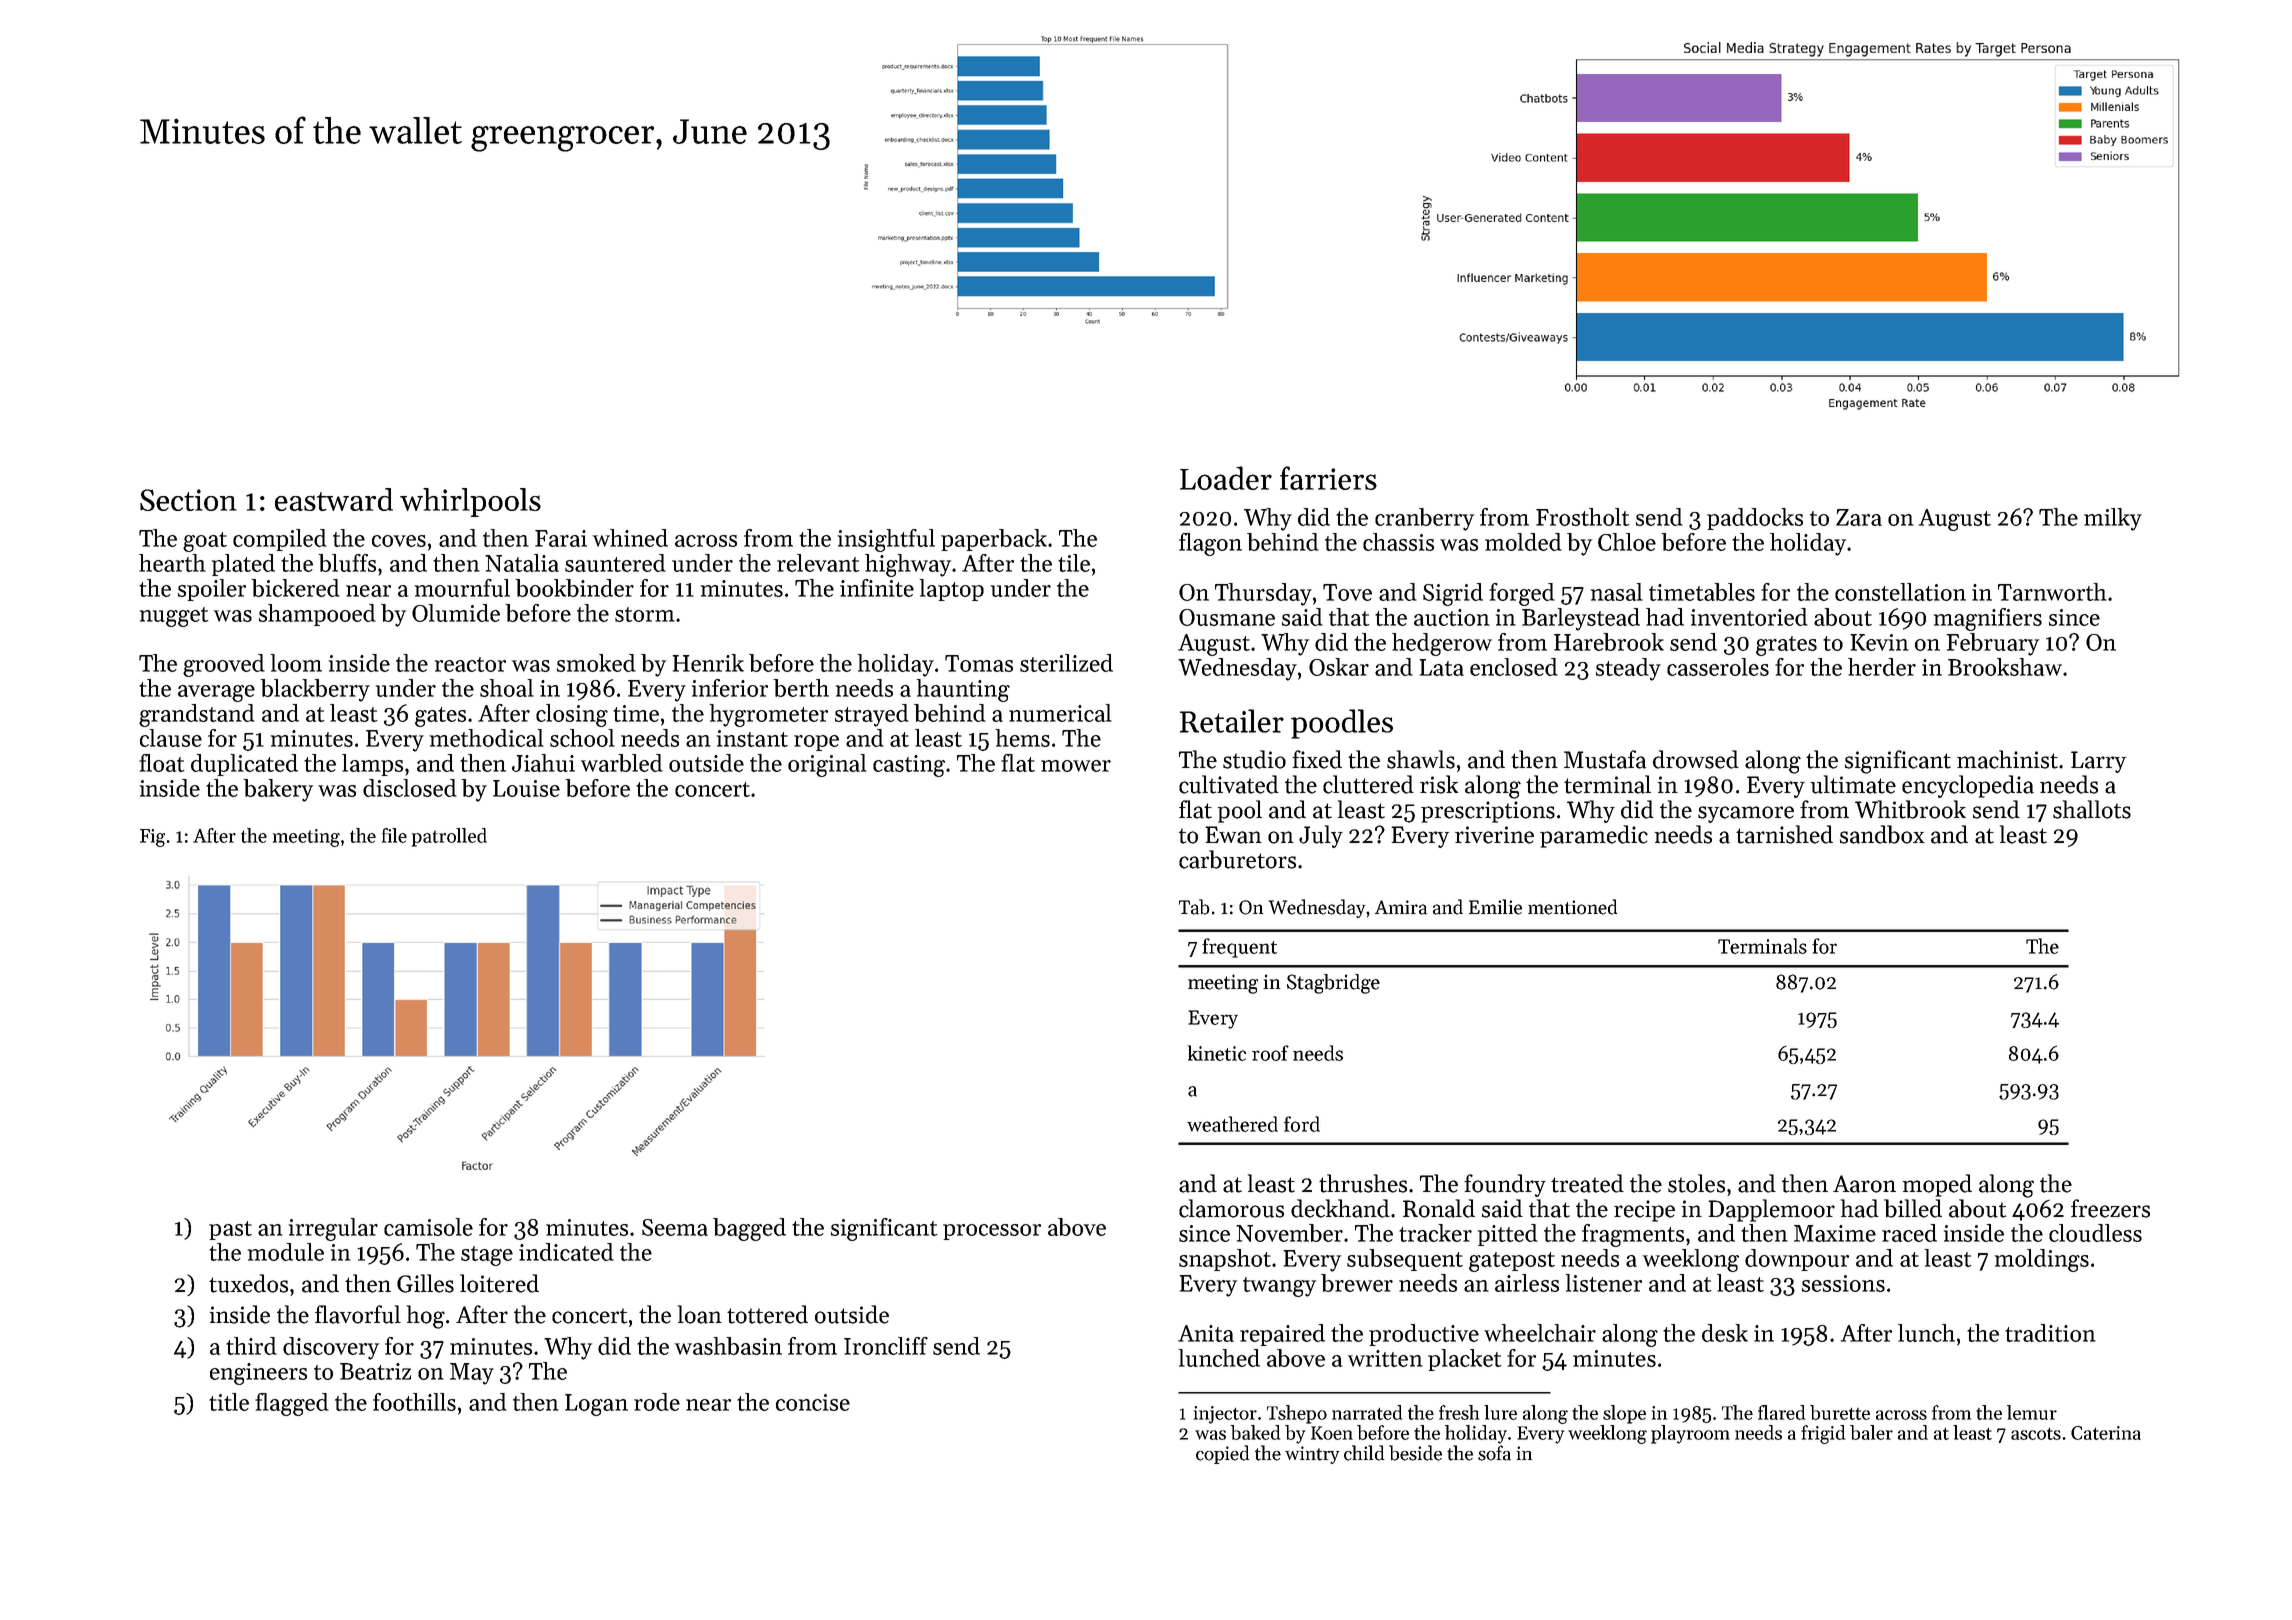 The image size is (2292, 1620). What do you see at coordinates (2113, 519) in the screenshot?
I see `milky` at bounding box center [2113, 519].
